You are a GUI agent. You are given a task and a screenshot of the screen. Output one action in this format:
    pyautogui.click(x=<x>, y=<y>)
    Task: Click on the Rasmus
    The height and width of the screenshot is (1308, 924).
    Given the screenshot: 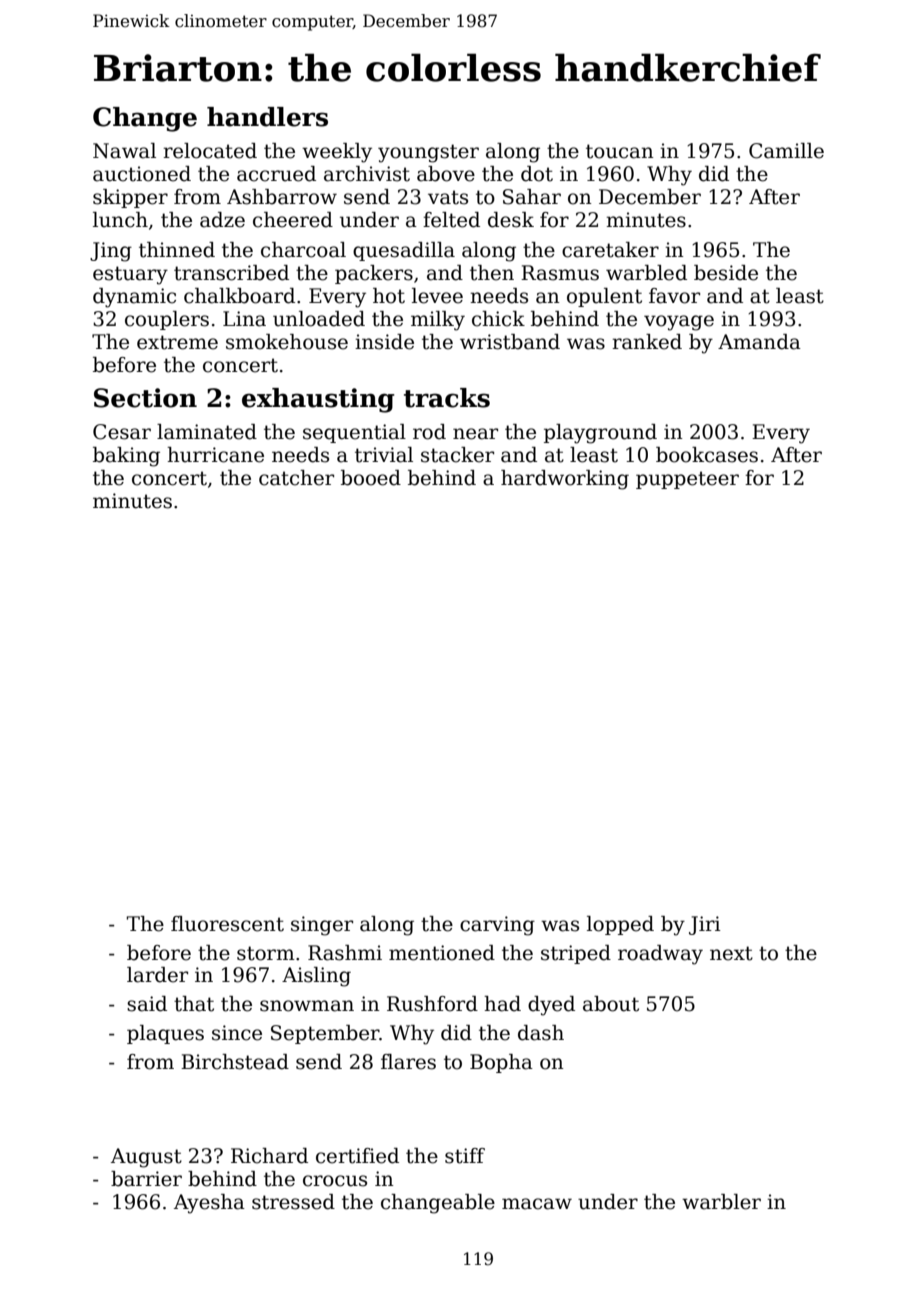 What is the action you would take?
    pyautogui.click(x=560, y=273)
